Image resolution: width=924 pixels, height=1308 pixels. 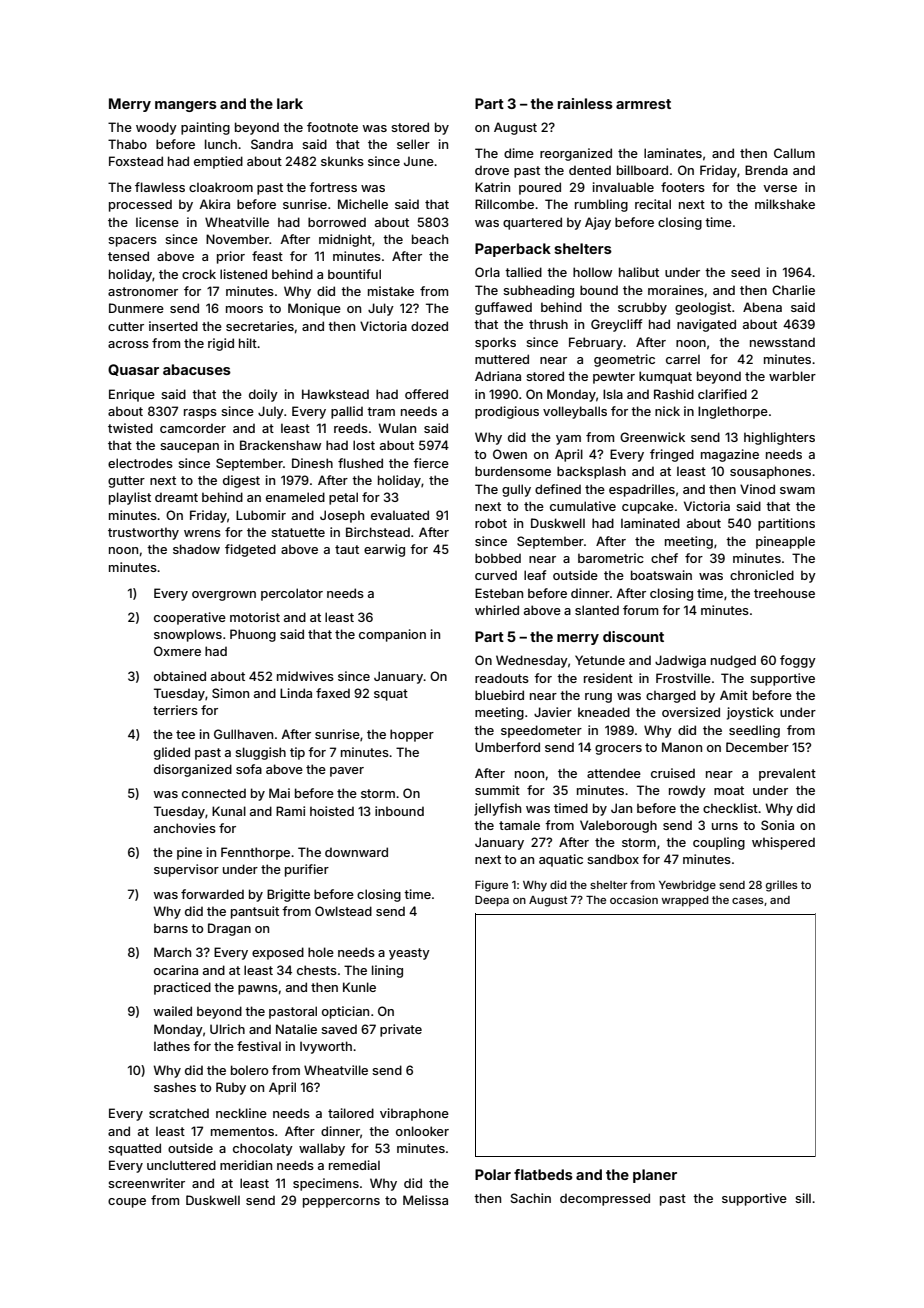 I want to click on fierce, so click(x=431, y=463).
